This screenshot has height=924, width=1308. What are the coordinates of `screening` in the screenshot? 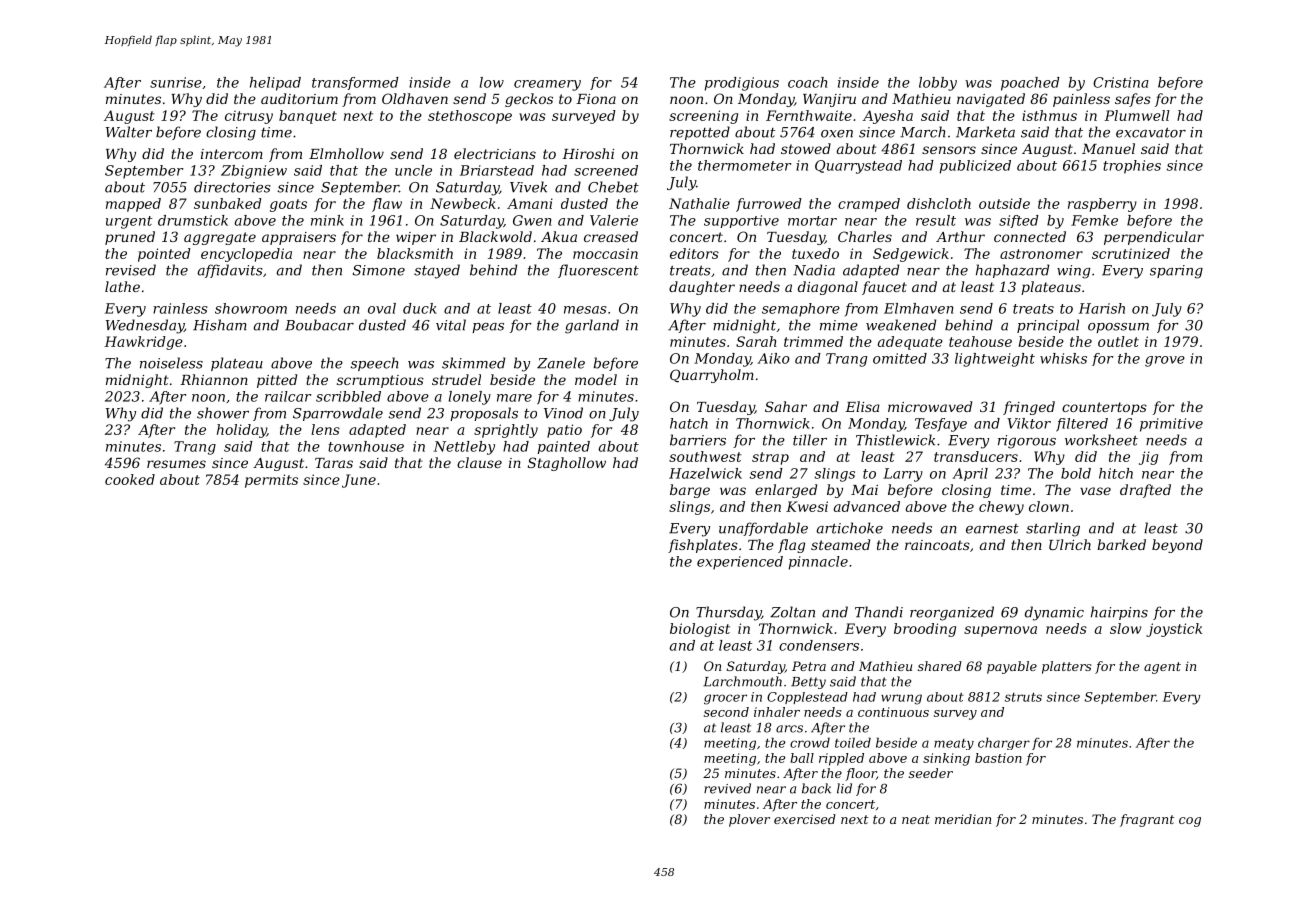 It's located at (703, 117).
